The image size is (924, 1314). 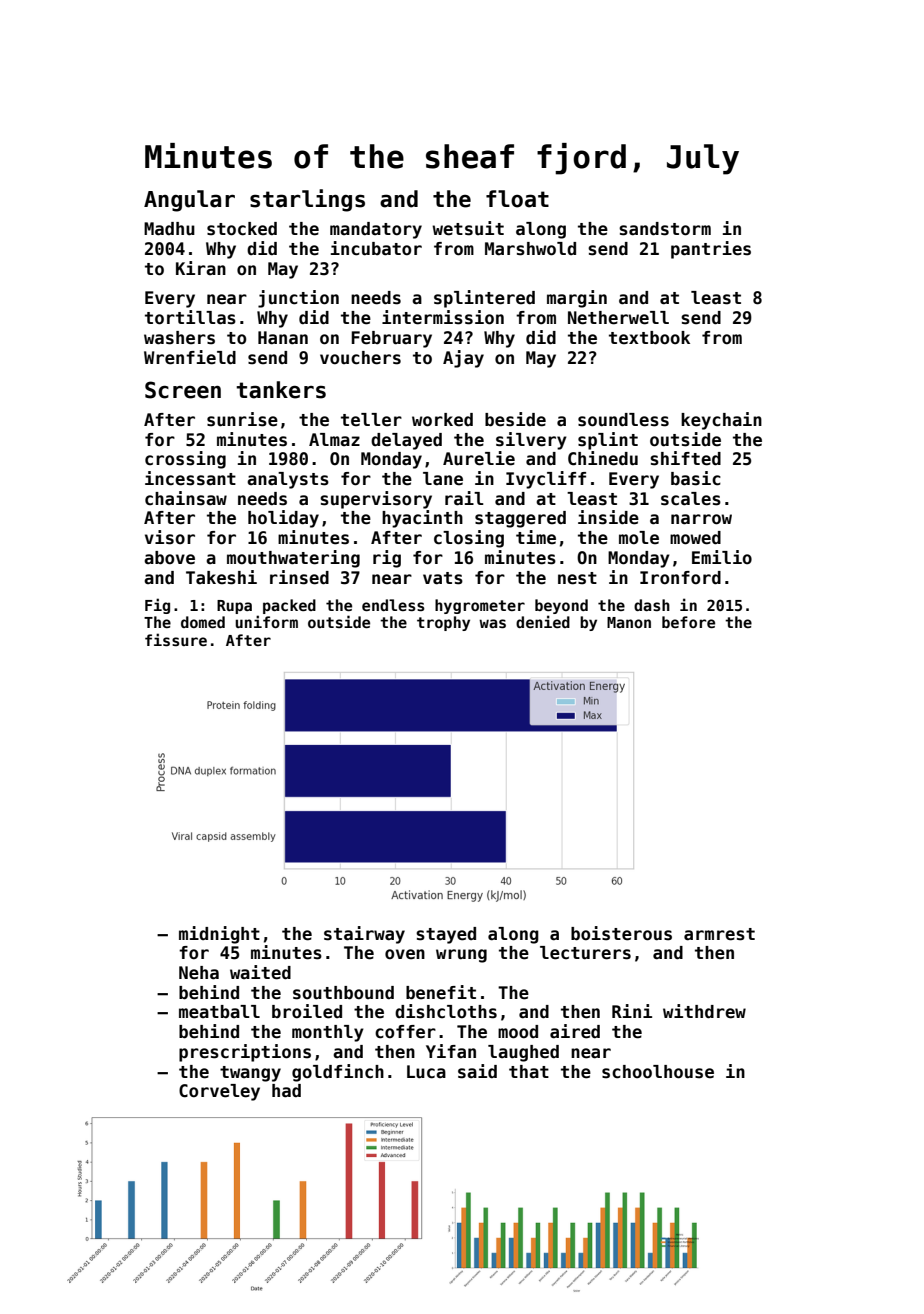 What do you see at coordinates (688, 622) in the document?
I see `before` at bounding box center [688, 622].
